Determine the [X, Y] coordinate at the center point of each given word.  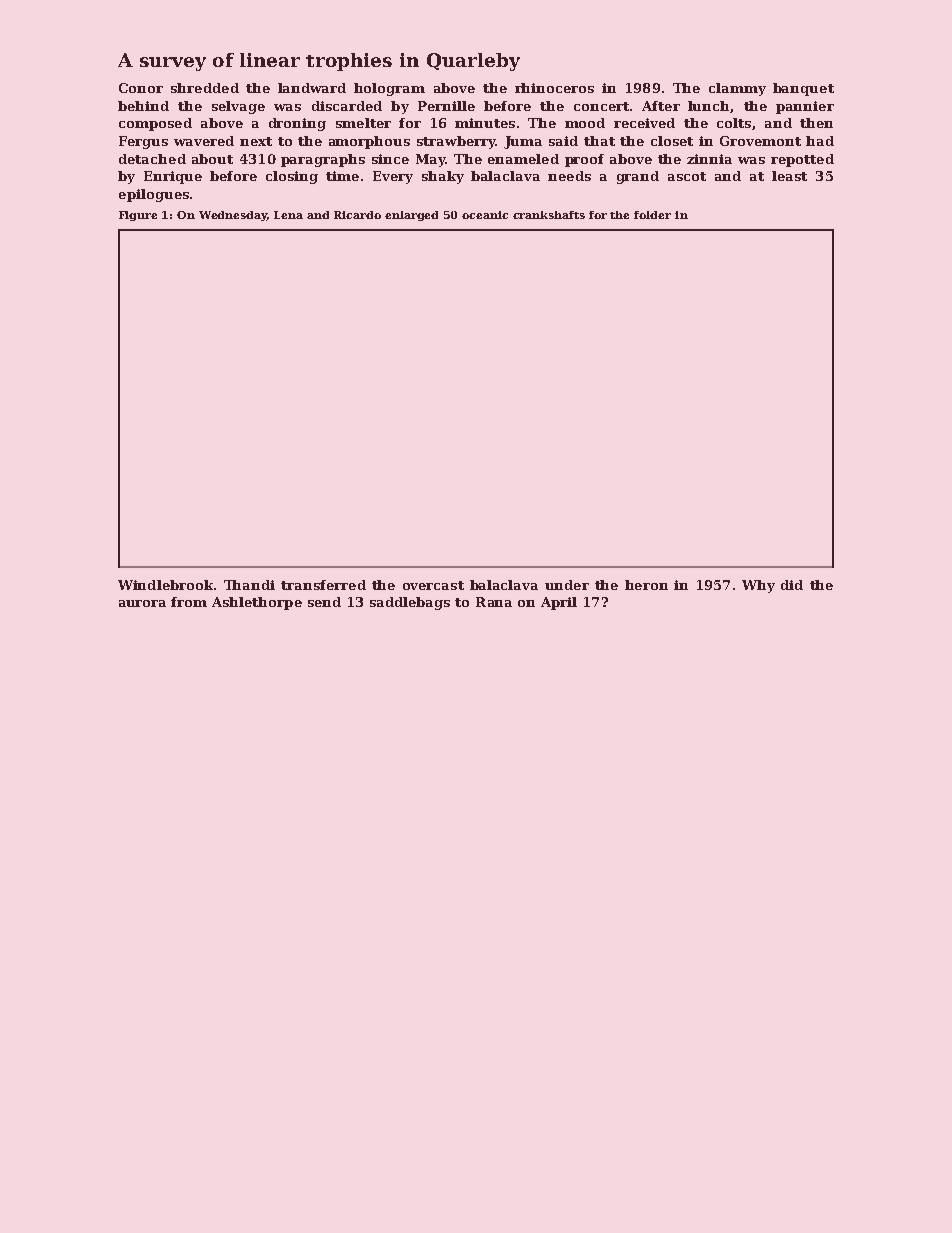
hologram [389, 89]
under [567, 585]
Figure [138, 216]
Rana [494, 602]
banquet [803, 89]
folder [652, 215]
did [792, 585]
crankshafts [549, 215]
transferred [323, 585]
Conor [141, 88]
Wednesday [233, 216]
